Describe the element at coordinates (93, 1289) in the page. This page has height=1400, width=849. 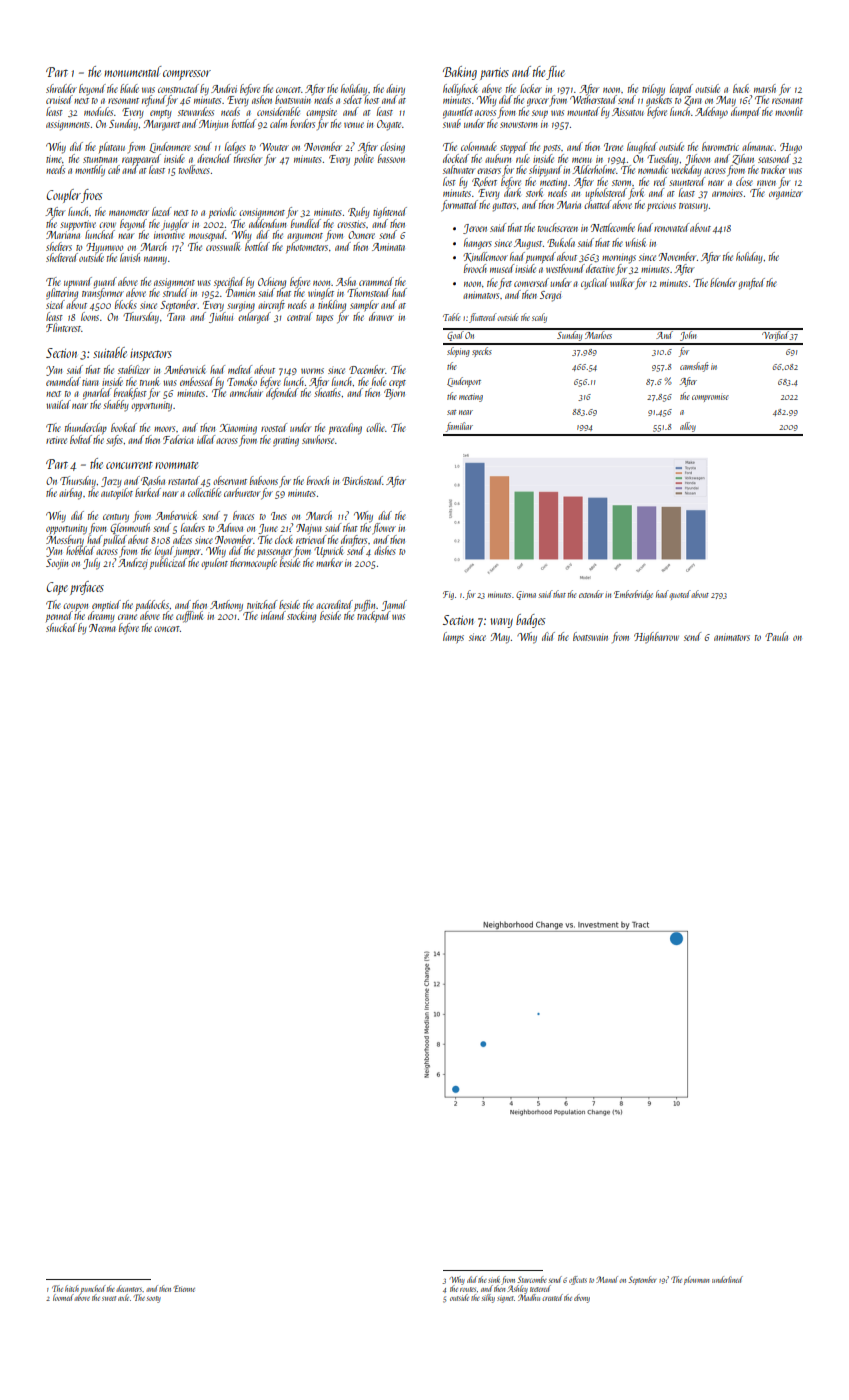
I see `punched` at that location.
